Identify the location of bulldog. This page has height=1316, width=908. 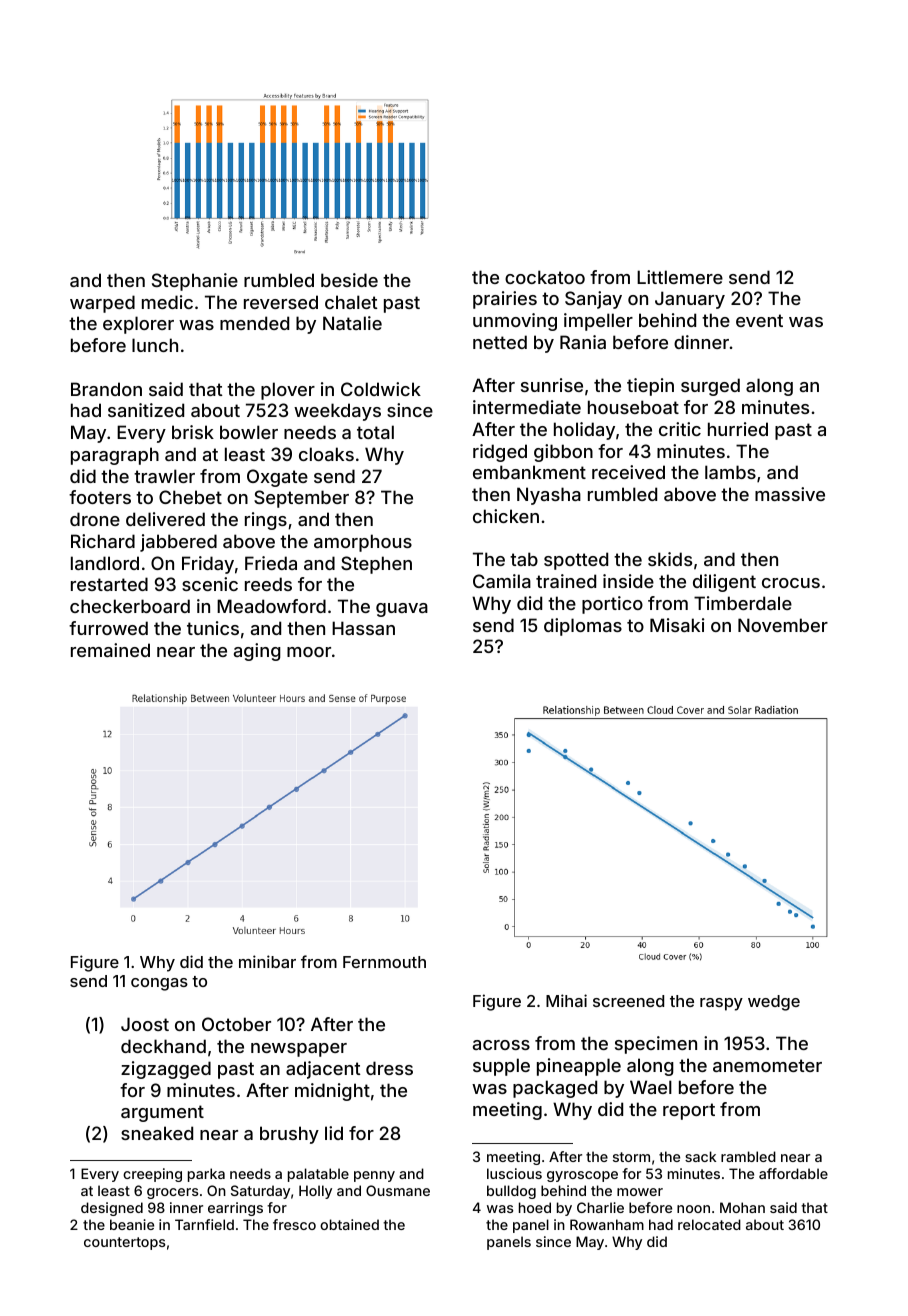
(511, 1192).
